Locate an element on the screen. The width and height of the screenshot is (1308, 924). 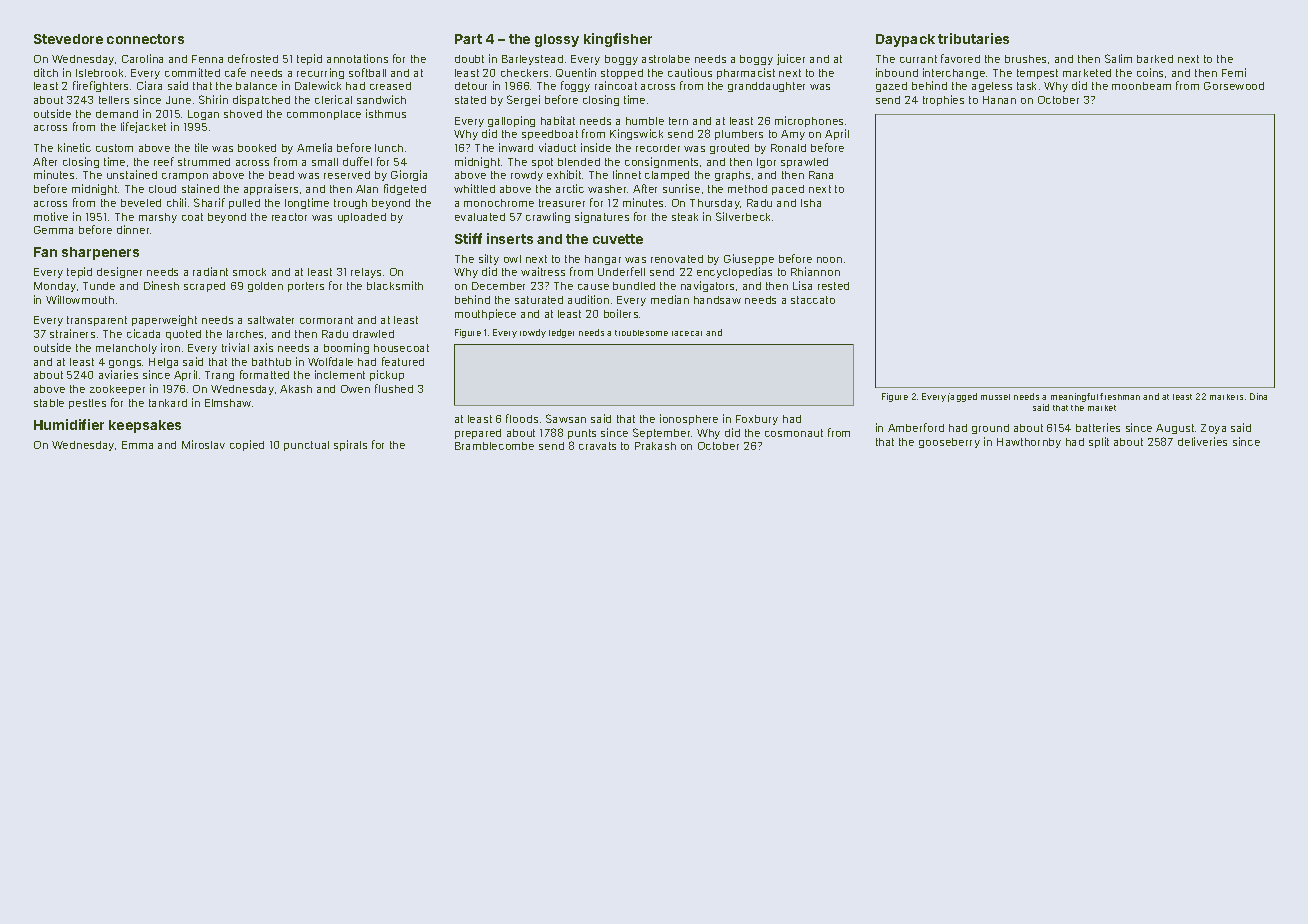
Hawthornby is located at coordinates (1029, 443).
